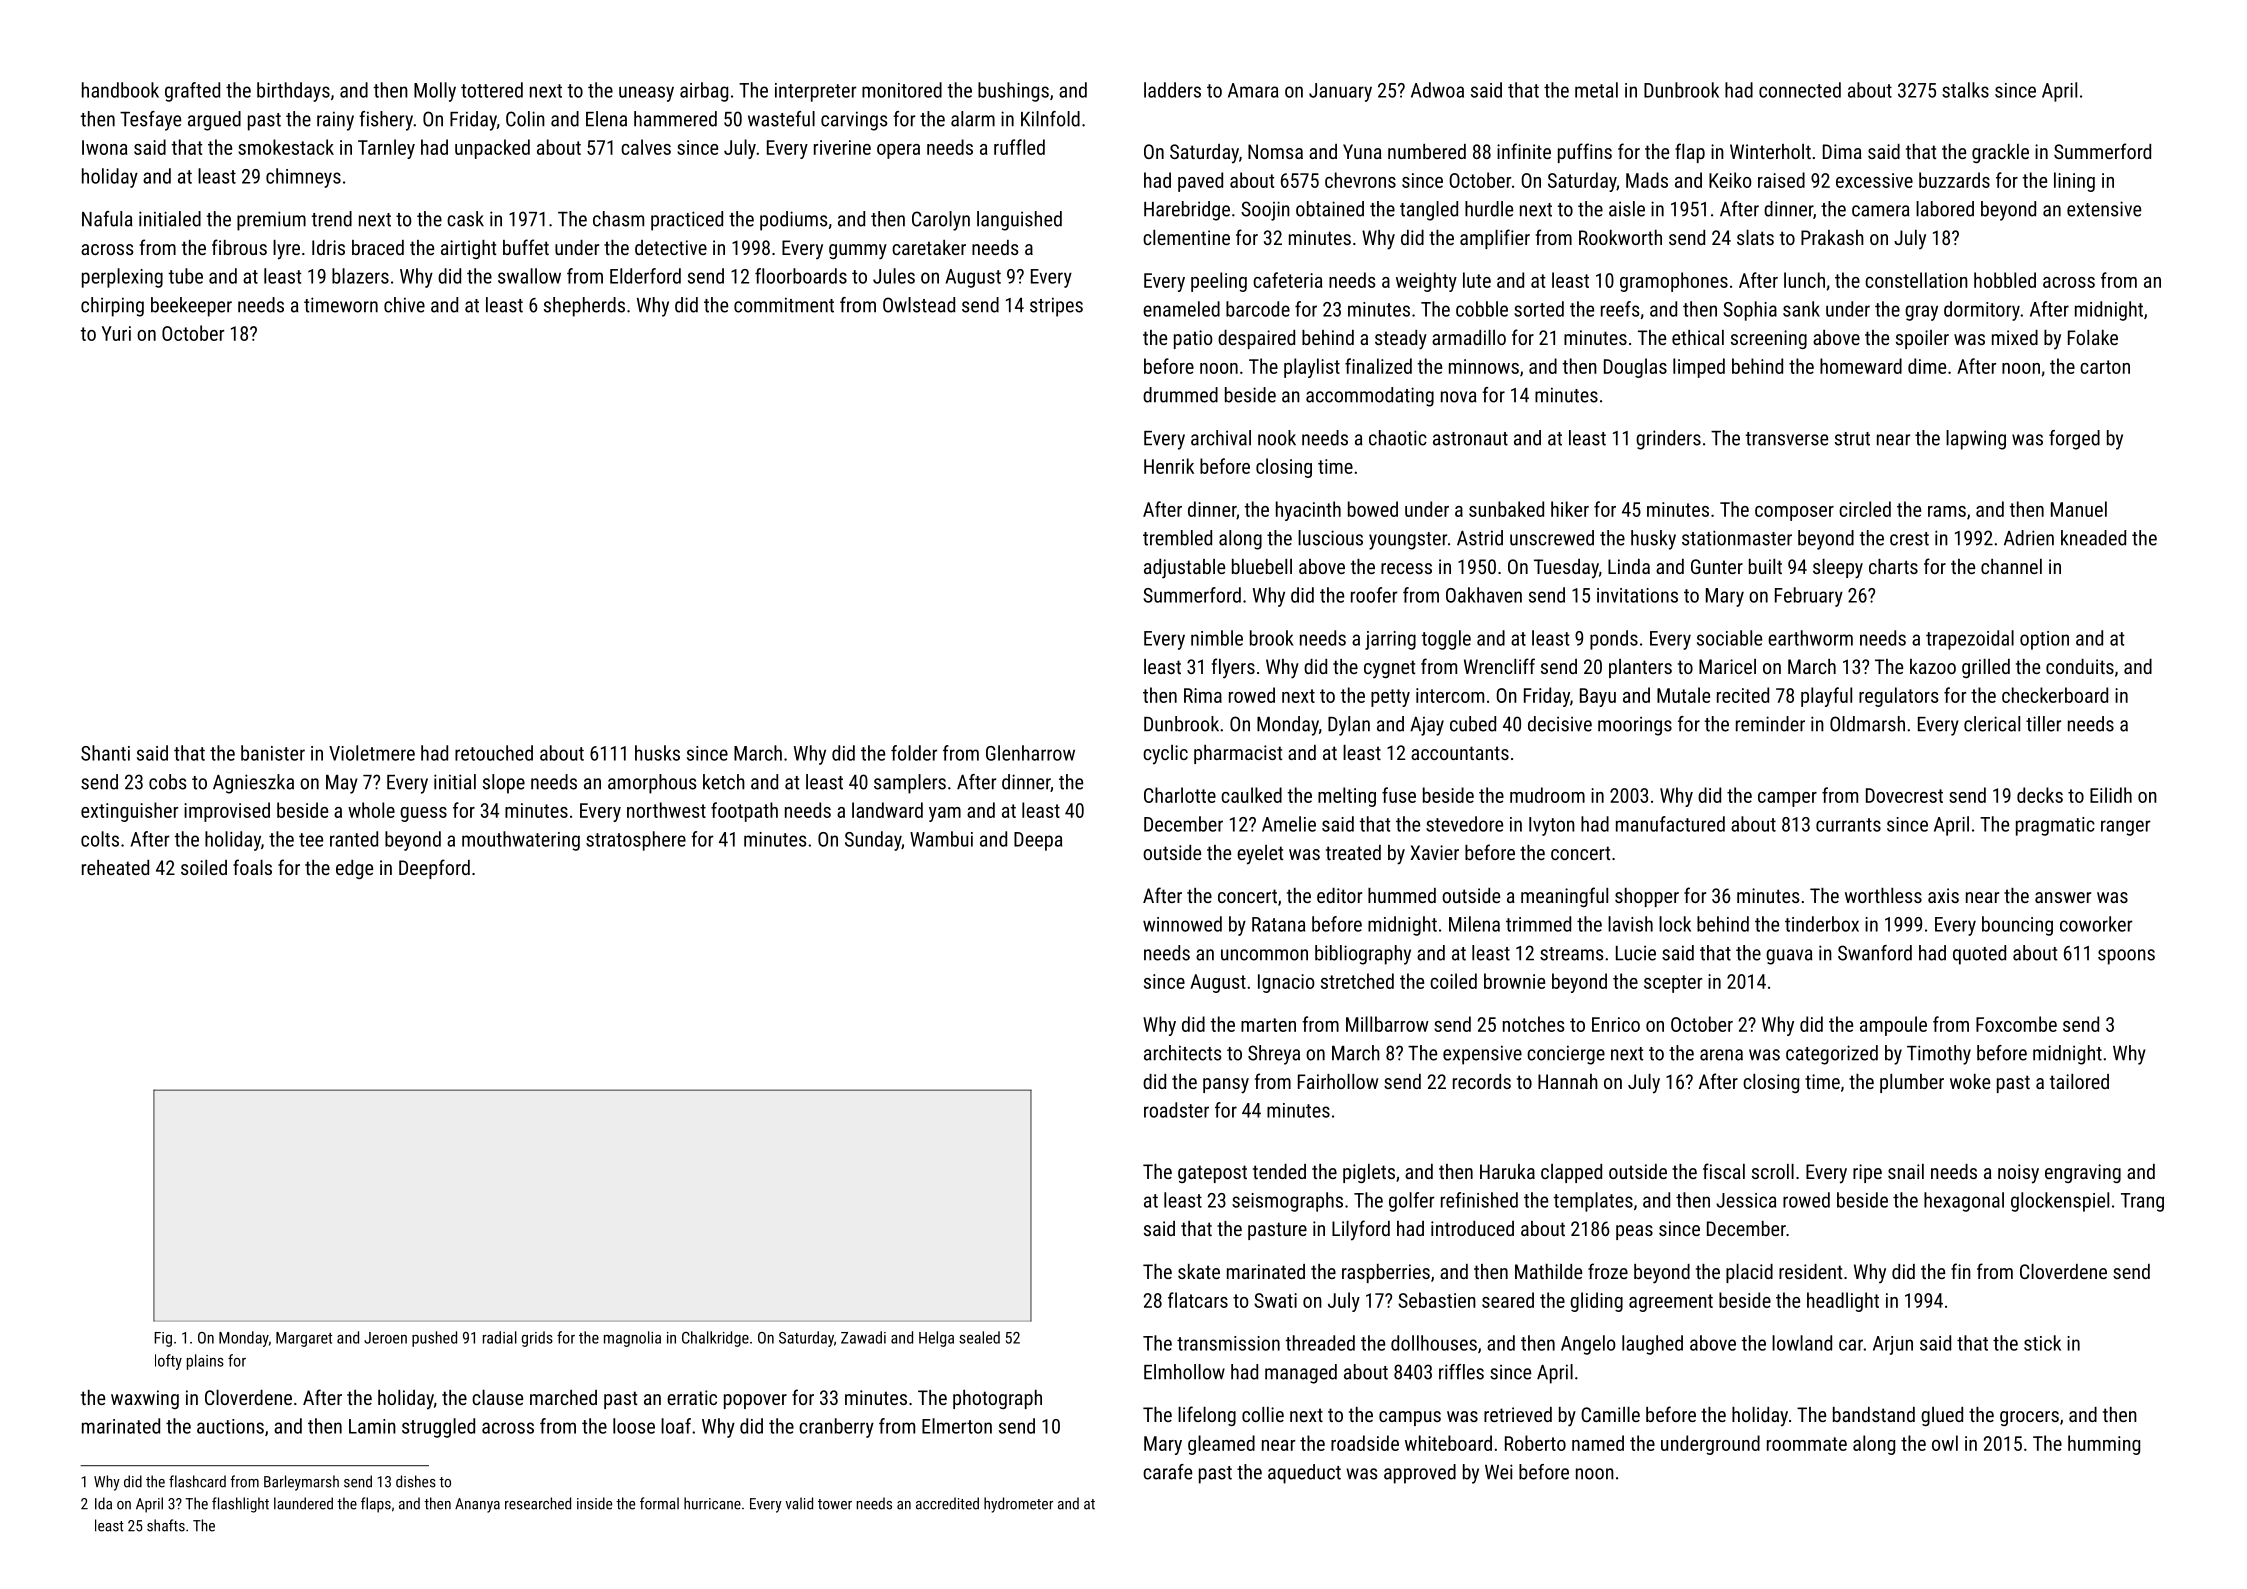 The width and height of the screenshot is (2247, 1589). I want to click on Amara, so click(1253, 90).
